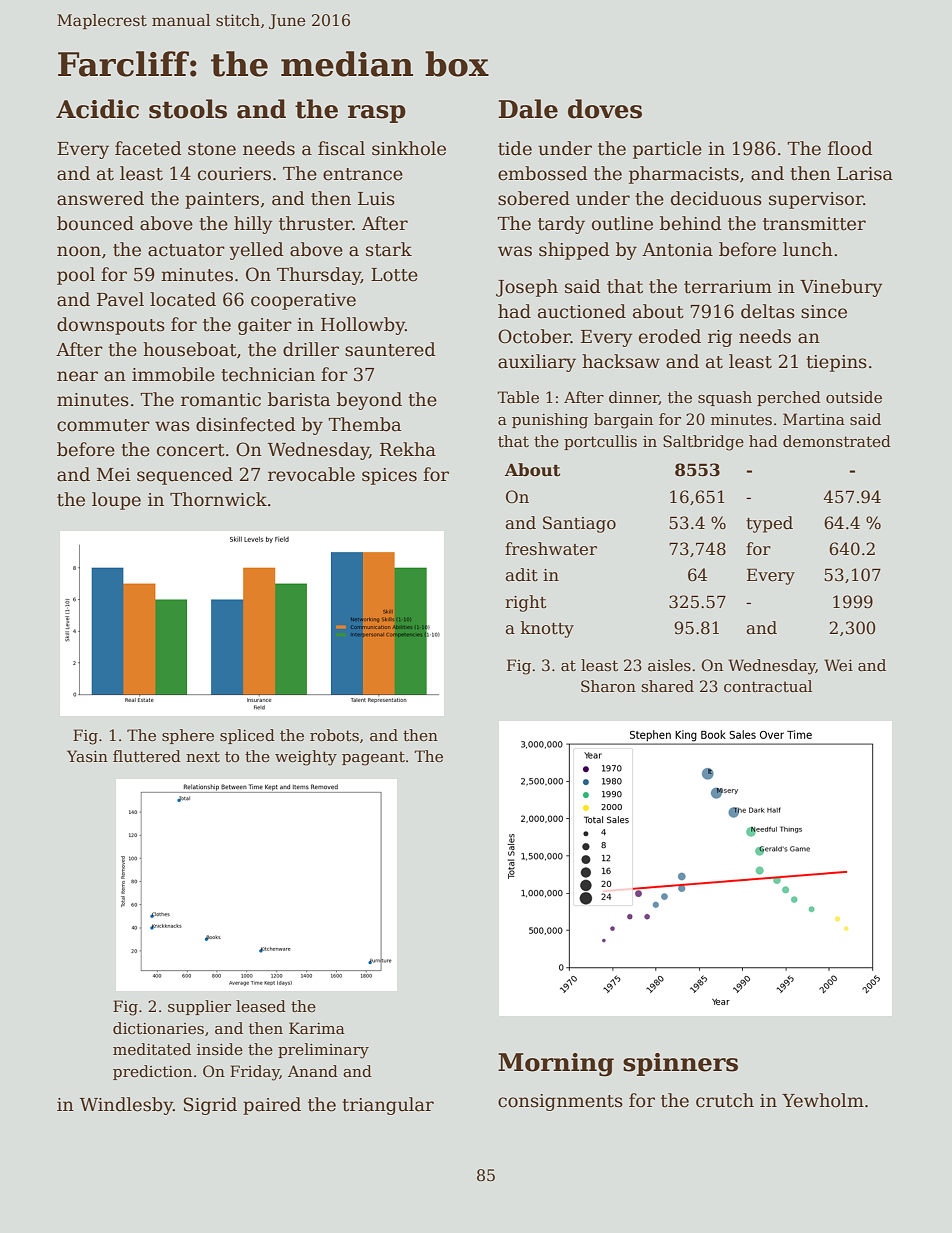 Image resolution: width=952 pixels, height=1233 pixels. Describe the element at coordinates (103, 425) in the screenshot. I see `commuter` at that location.
